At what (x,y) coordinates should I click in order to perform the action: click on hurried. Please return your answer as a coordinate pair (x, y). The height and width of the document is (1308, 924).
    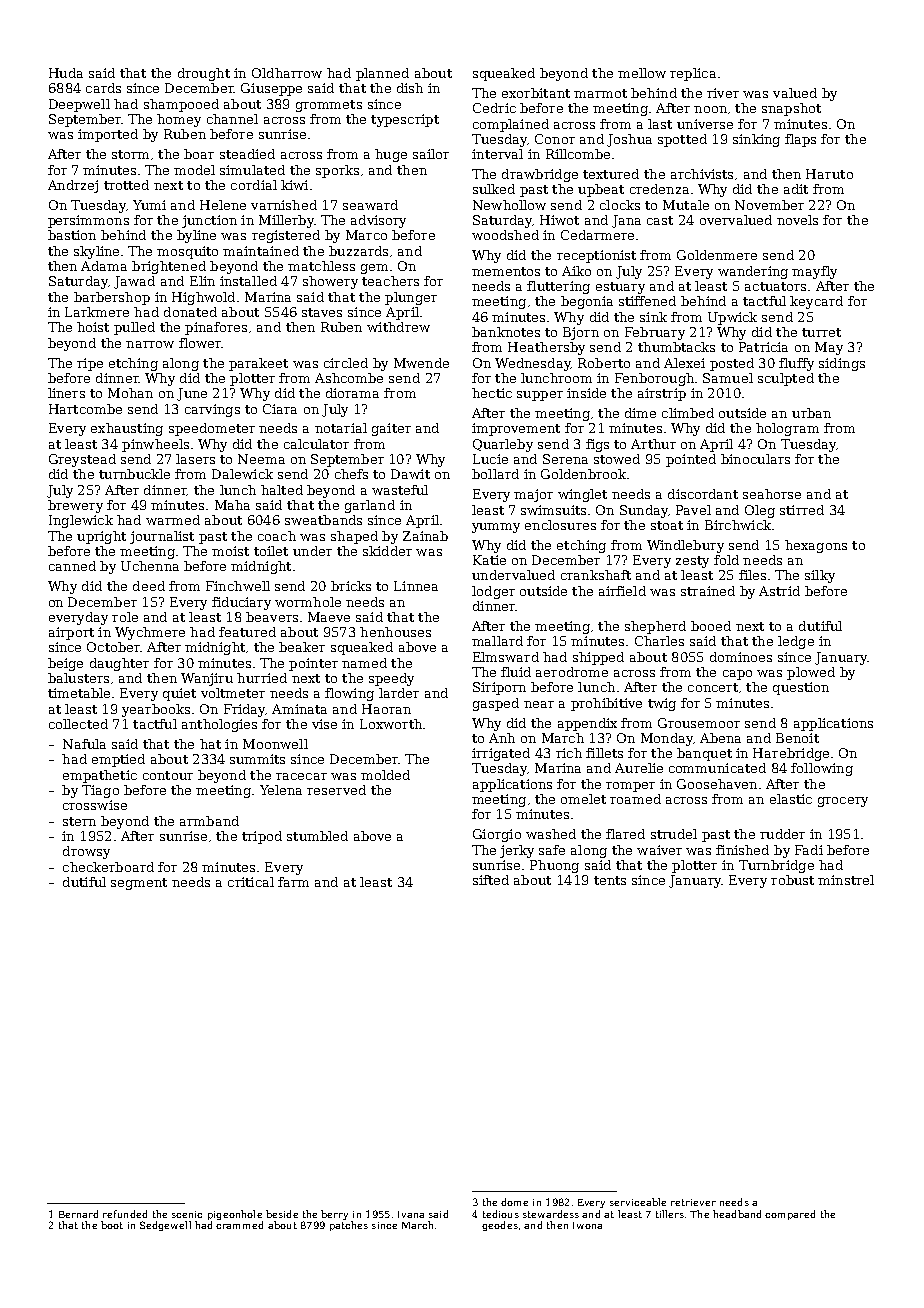
    Looking at the image, I should click on (262, 678).
